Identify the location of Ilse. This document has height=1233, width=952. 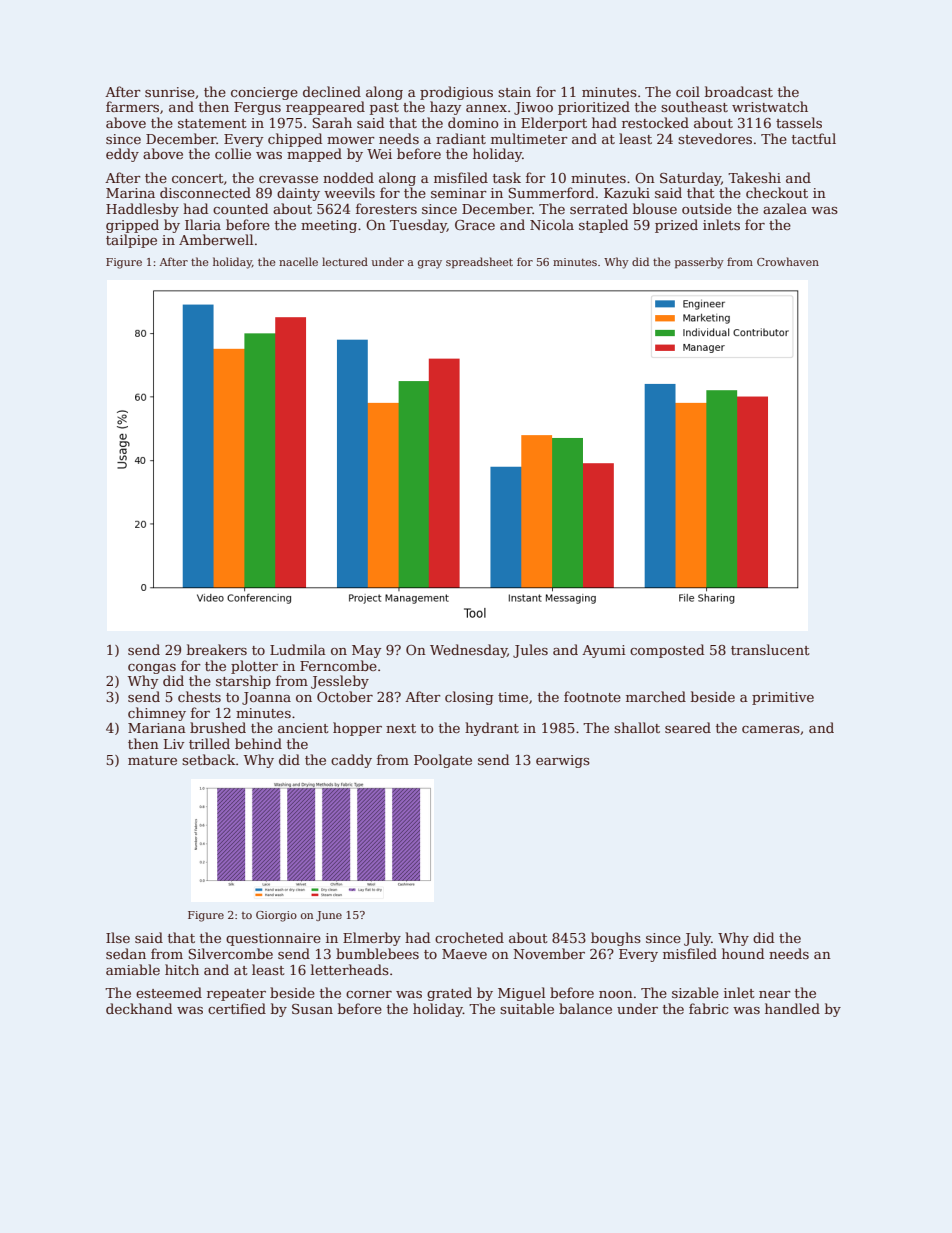
(118, 937).
